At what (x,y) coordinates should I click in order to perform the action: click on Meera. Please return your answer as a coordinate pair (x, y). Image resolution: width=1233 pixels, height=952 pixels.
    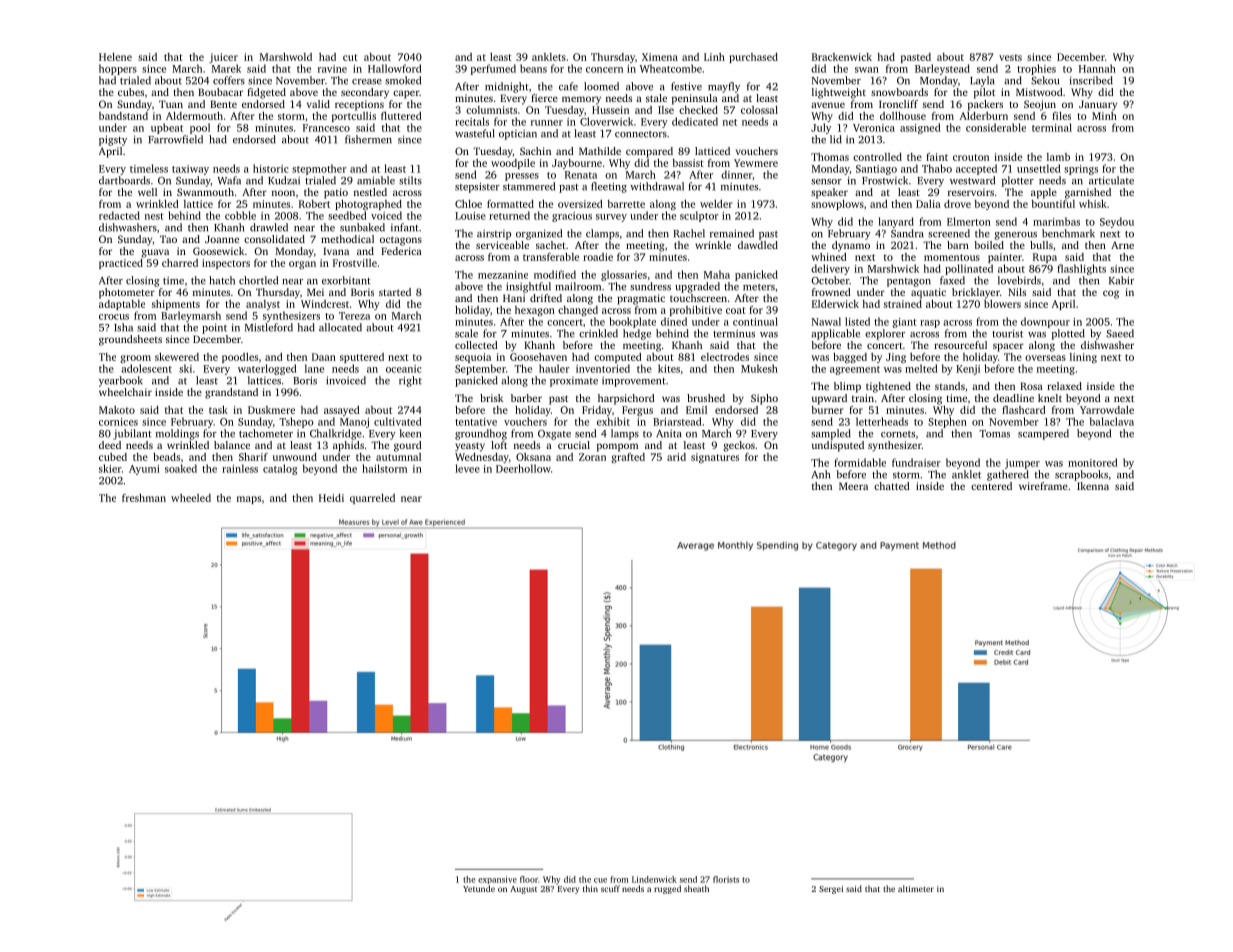
    Looking at the image, I should click on (853, 486).
